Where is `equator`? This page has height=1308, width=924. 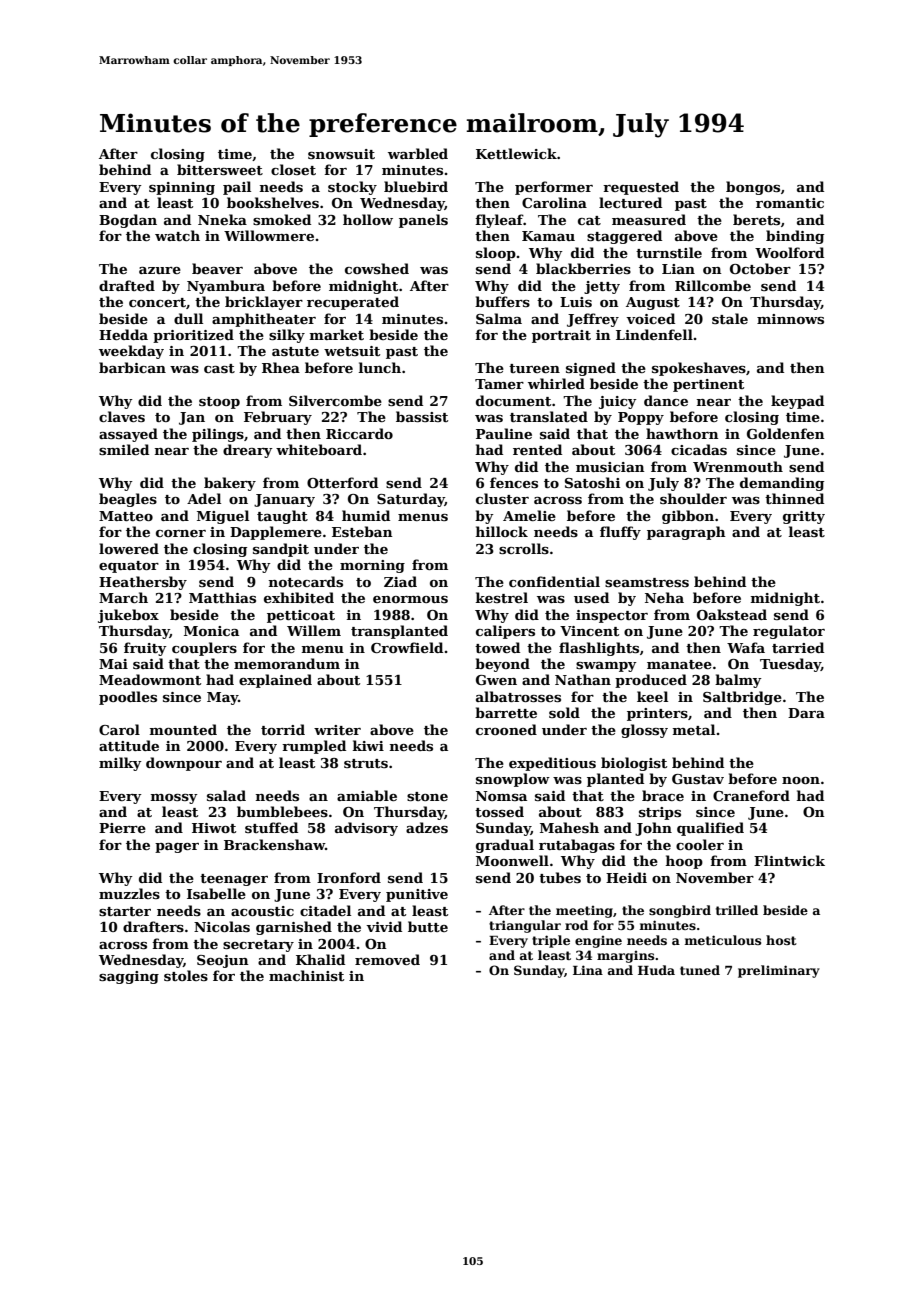 equator is located at coordinates (129, 567).
